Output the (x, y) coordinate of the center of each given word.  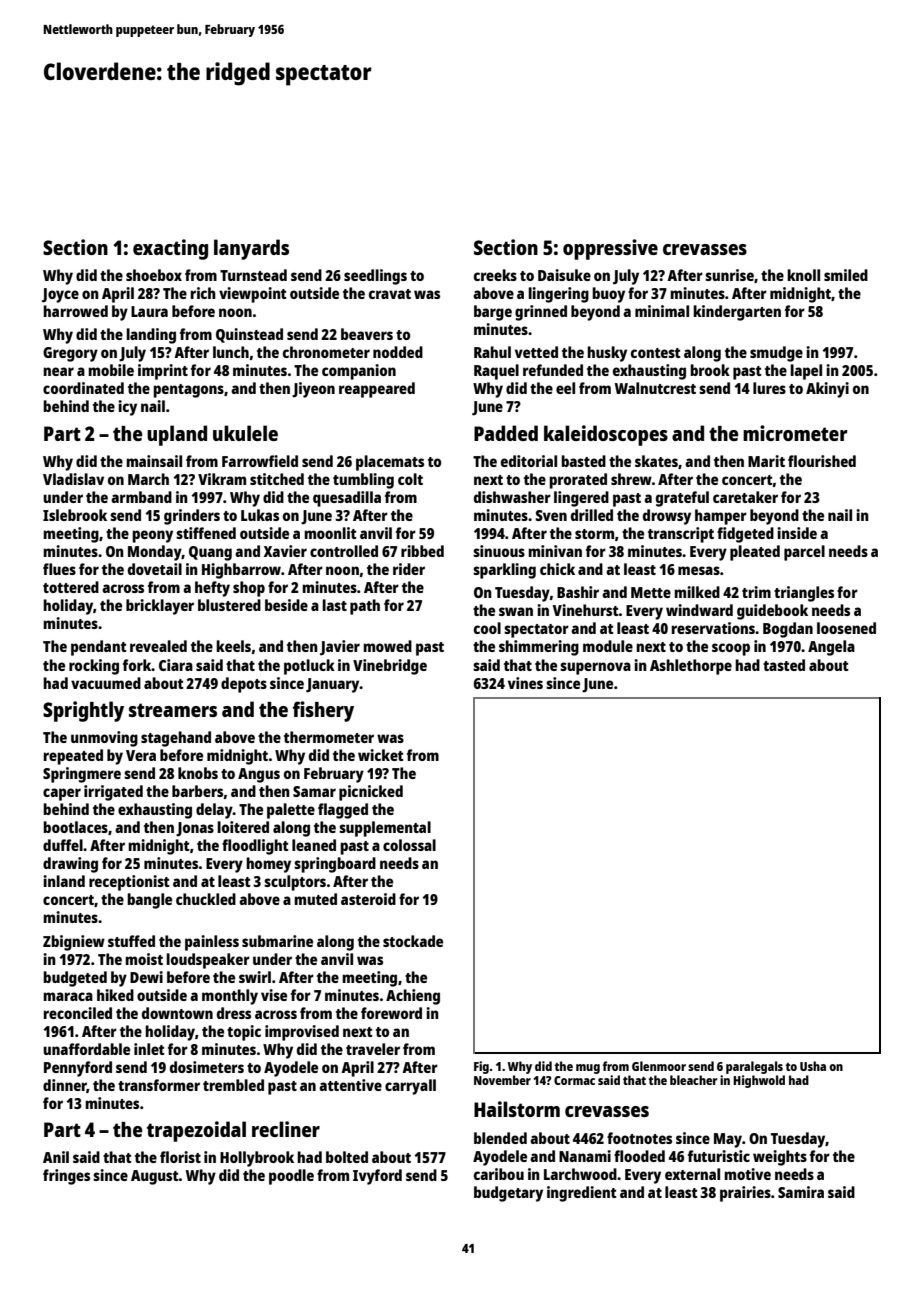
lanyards (251, 249)
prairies (745, 1194)
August (155, 1177)
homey (268, 865)
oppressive (610, 249)
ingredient (582, 1194)
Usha (813, 1066)
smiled (846, 275)
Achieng (413, 997)
